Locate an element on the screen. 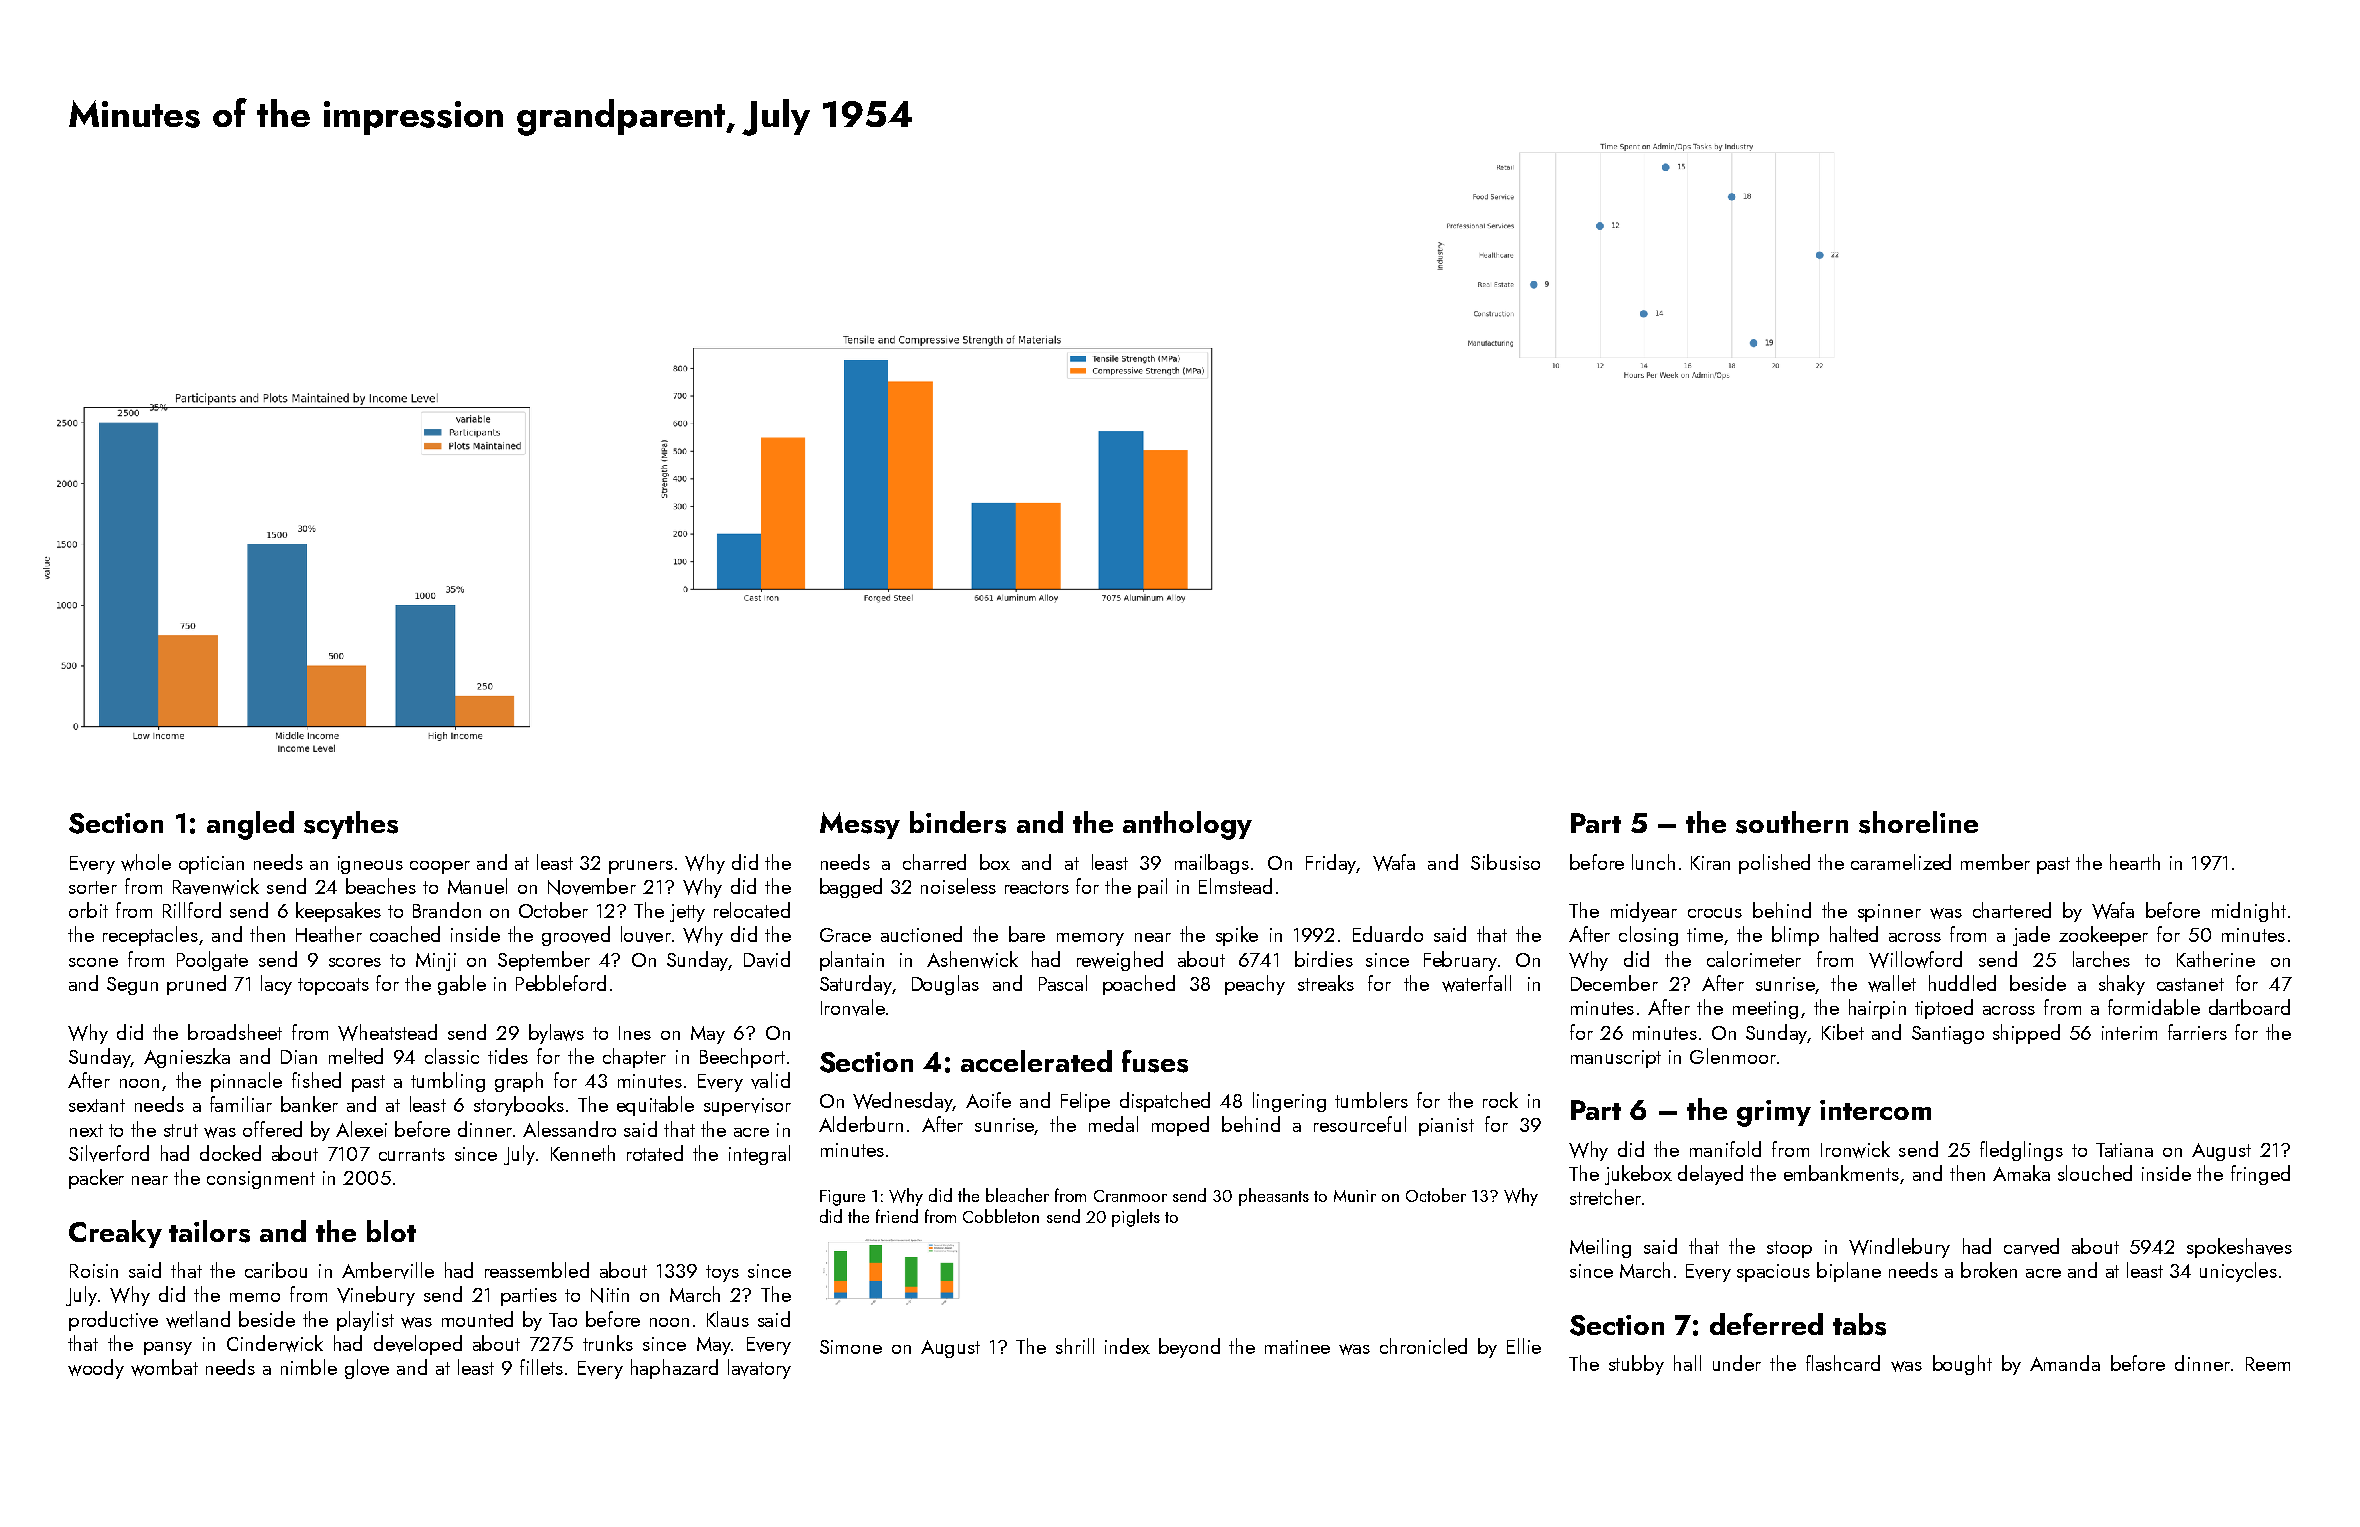  topcoats is located at coordinates (333, 986).
